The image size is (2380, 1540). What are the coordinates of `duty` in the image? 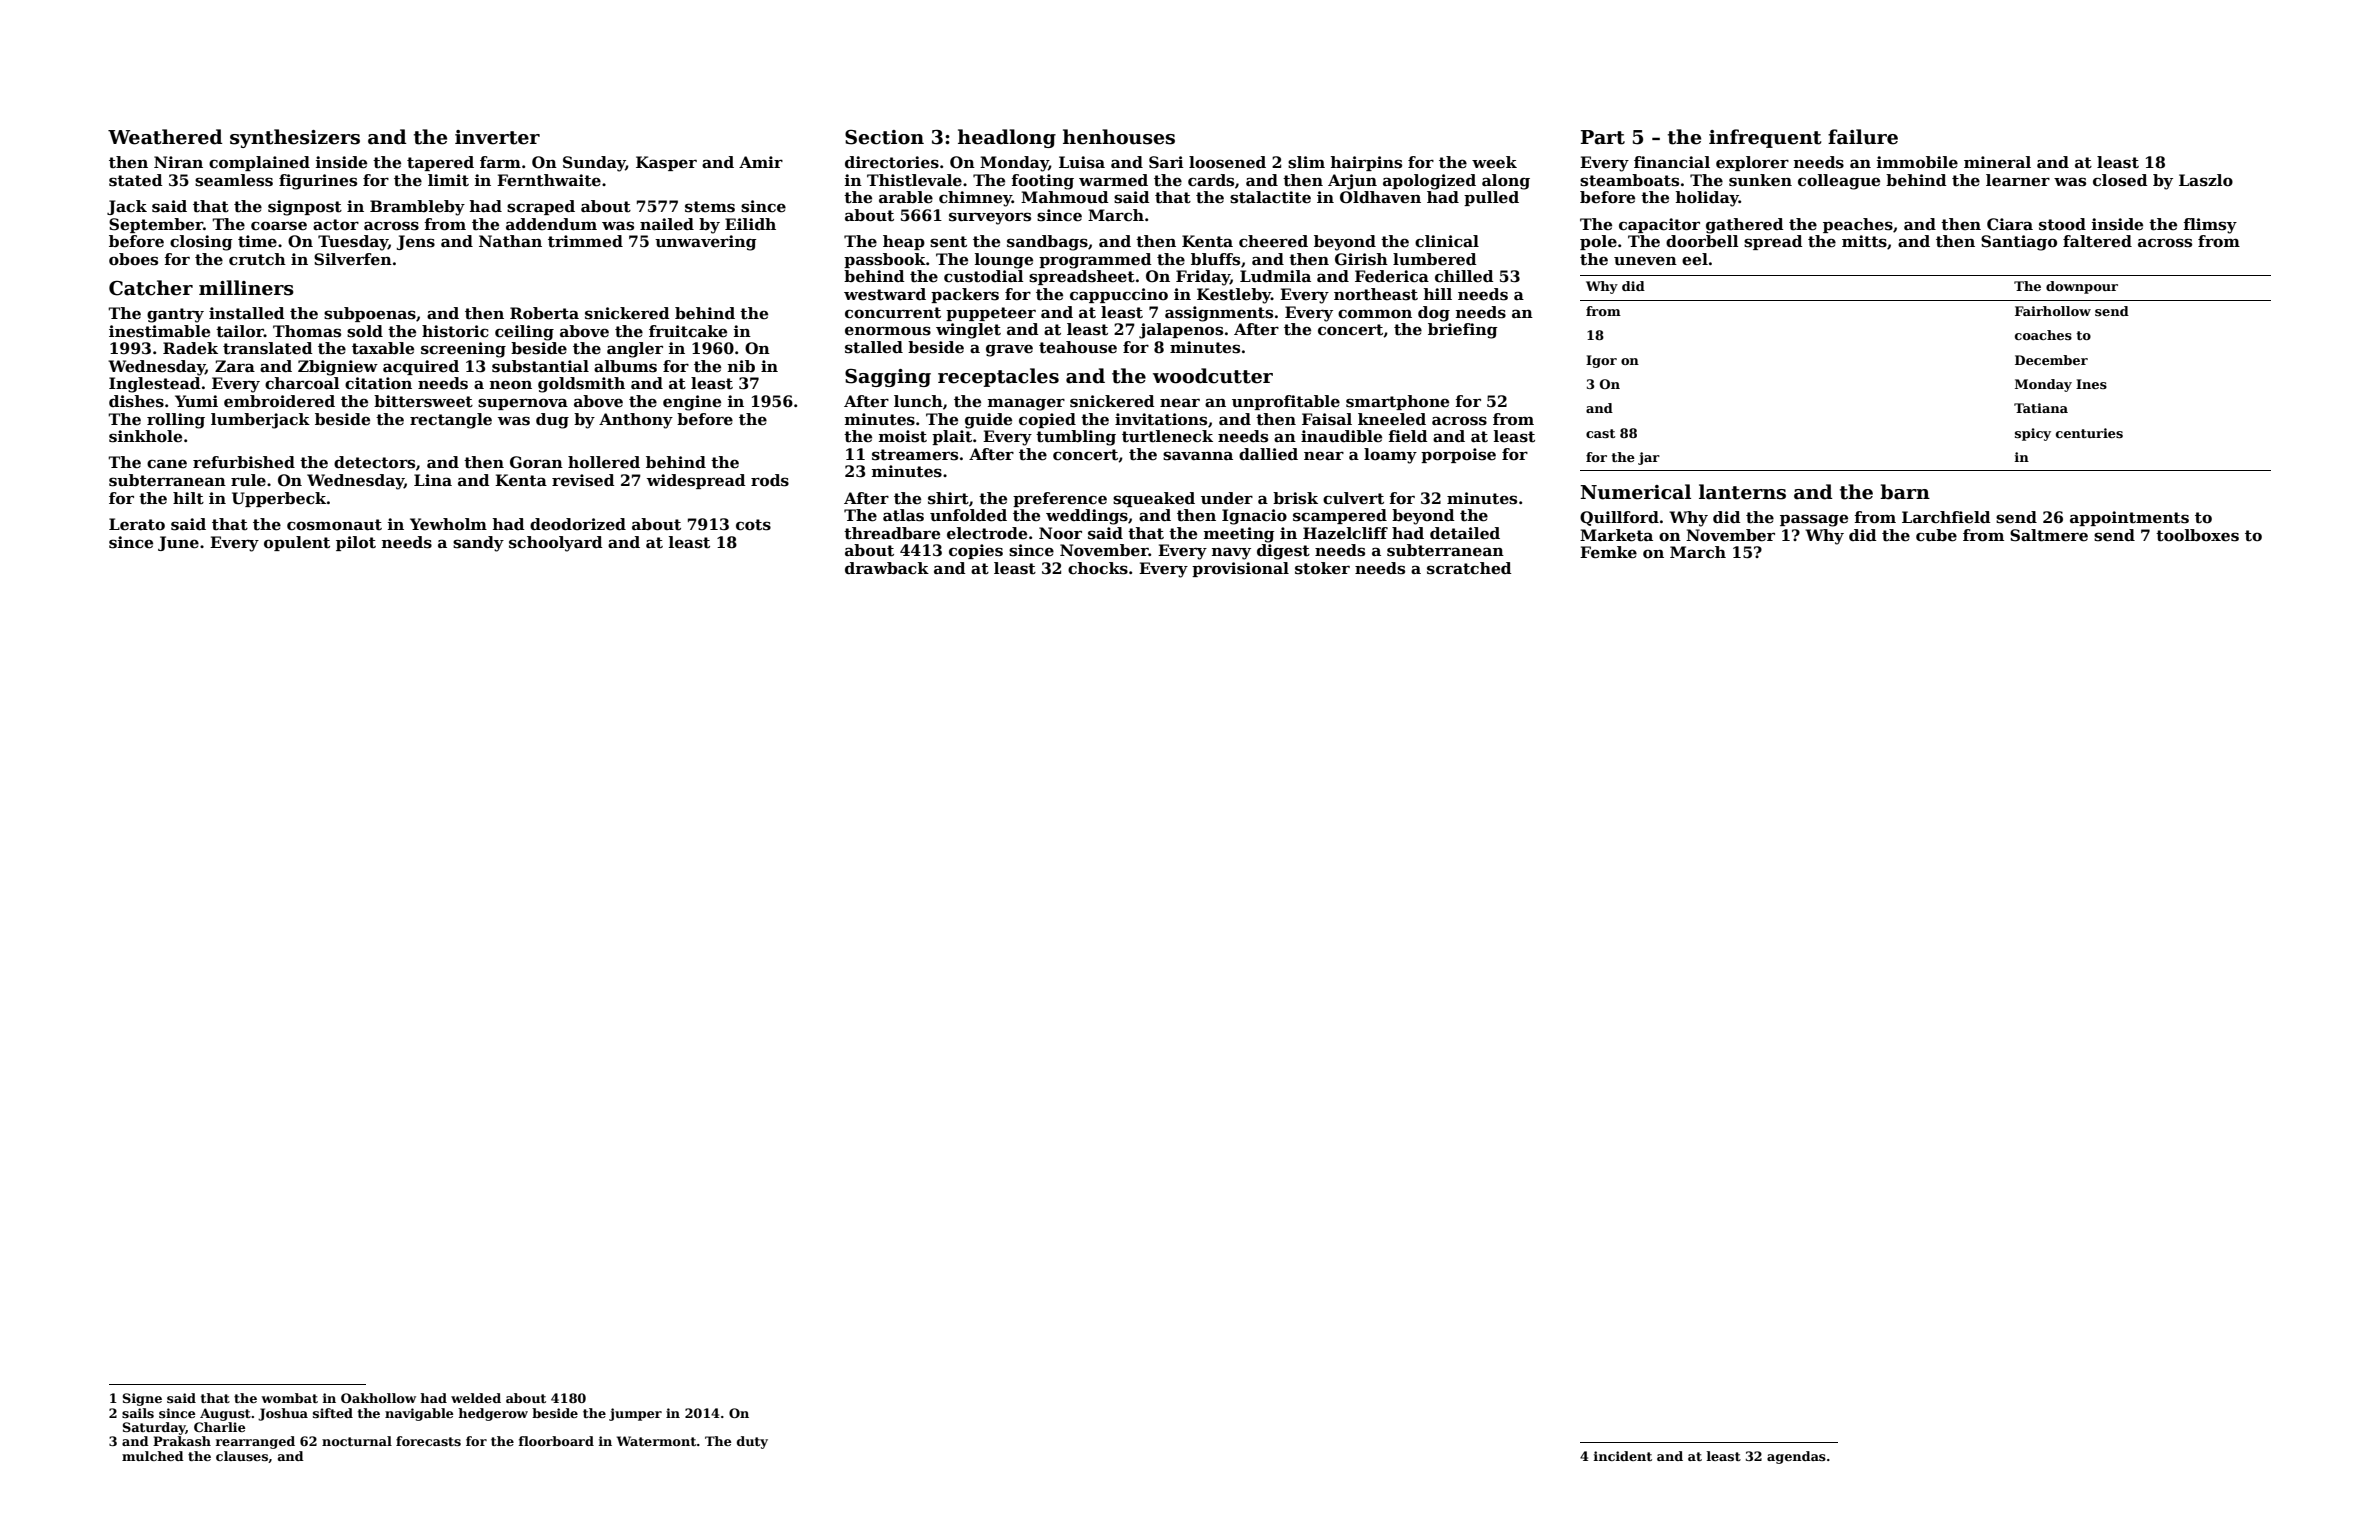 It's located at (752, 1442).
